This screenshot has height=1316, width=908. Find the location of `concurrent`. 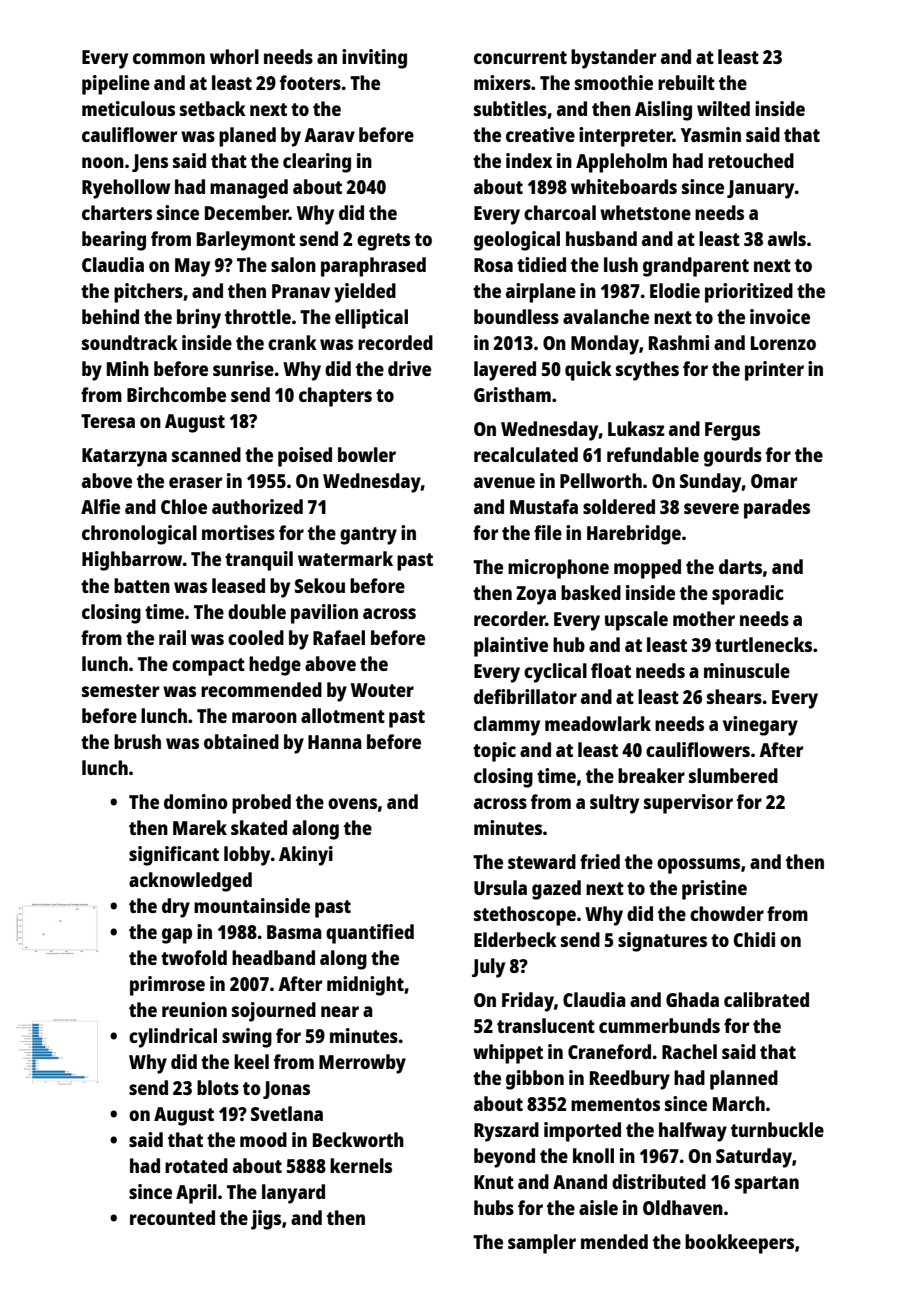

concurrent is located at coordinates (520, 57).
